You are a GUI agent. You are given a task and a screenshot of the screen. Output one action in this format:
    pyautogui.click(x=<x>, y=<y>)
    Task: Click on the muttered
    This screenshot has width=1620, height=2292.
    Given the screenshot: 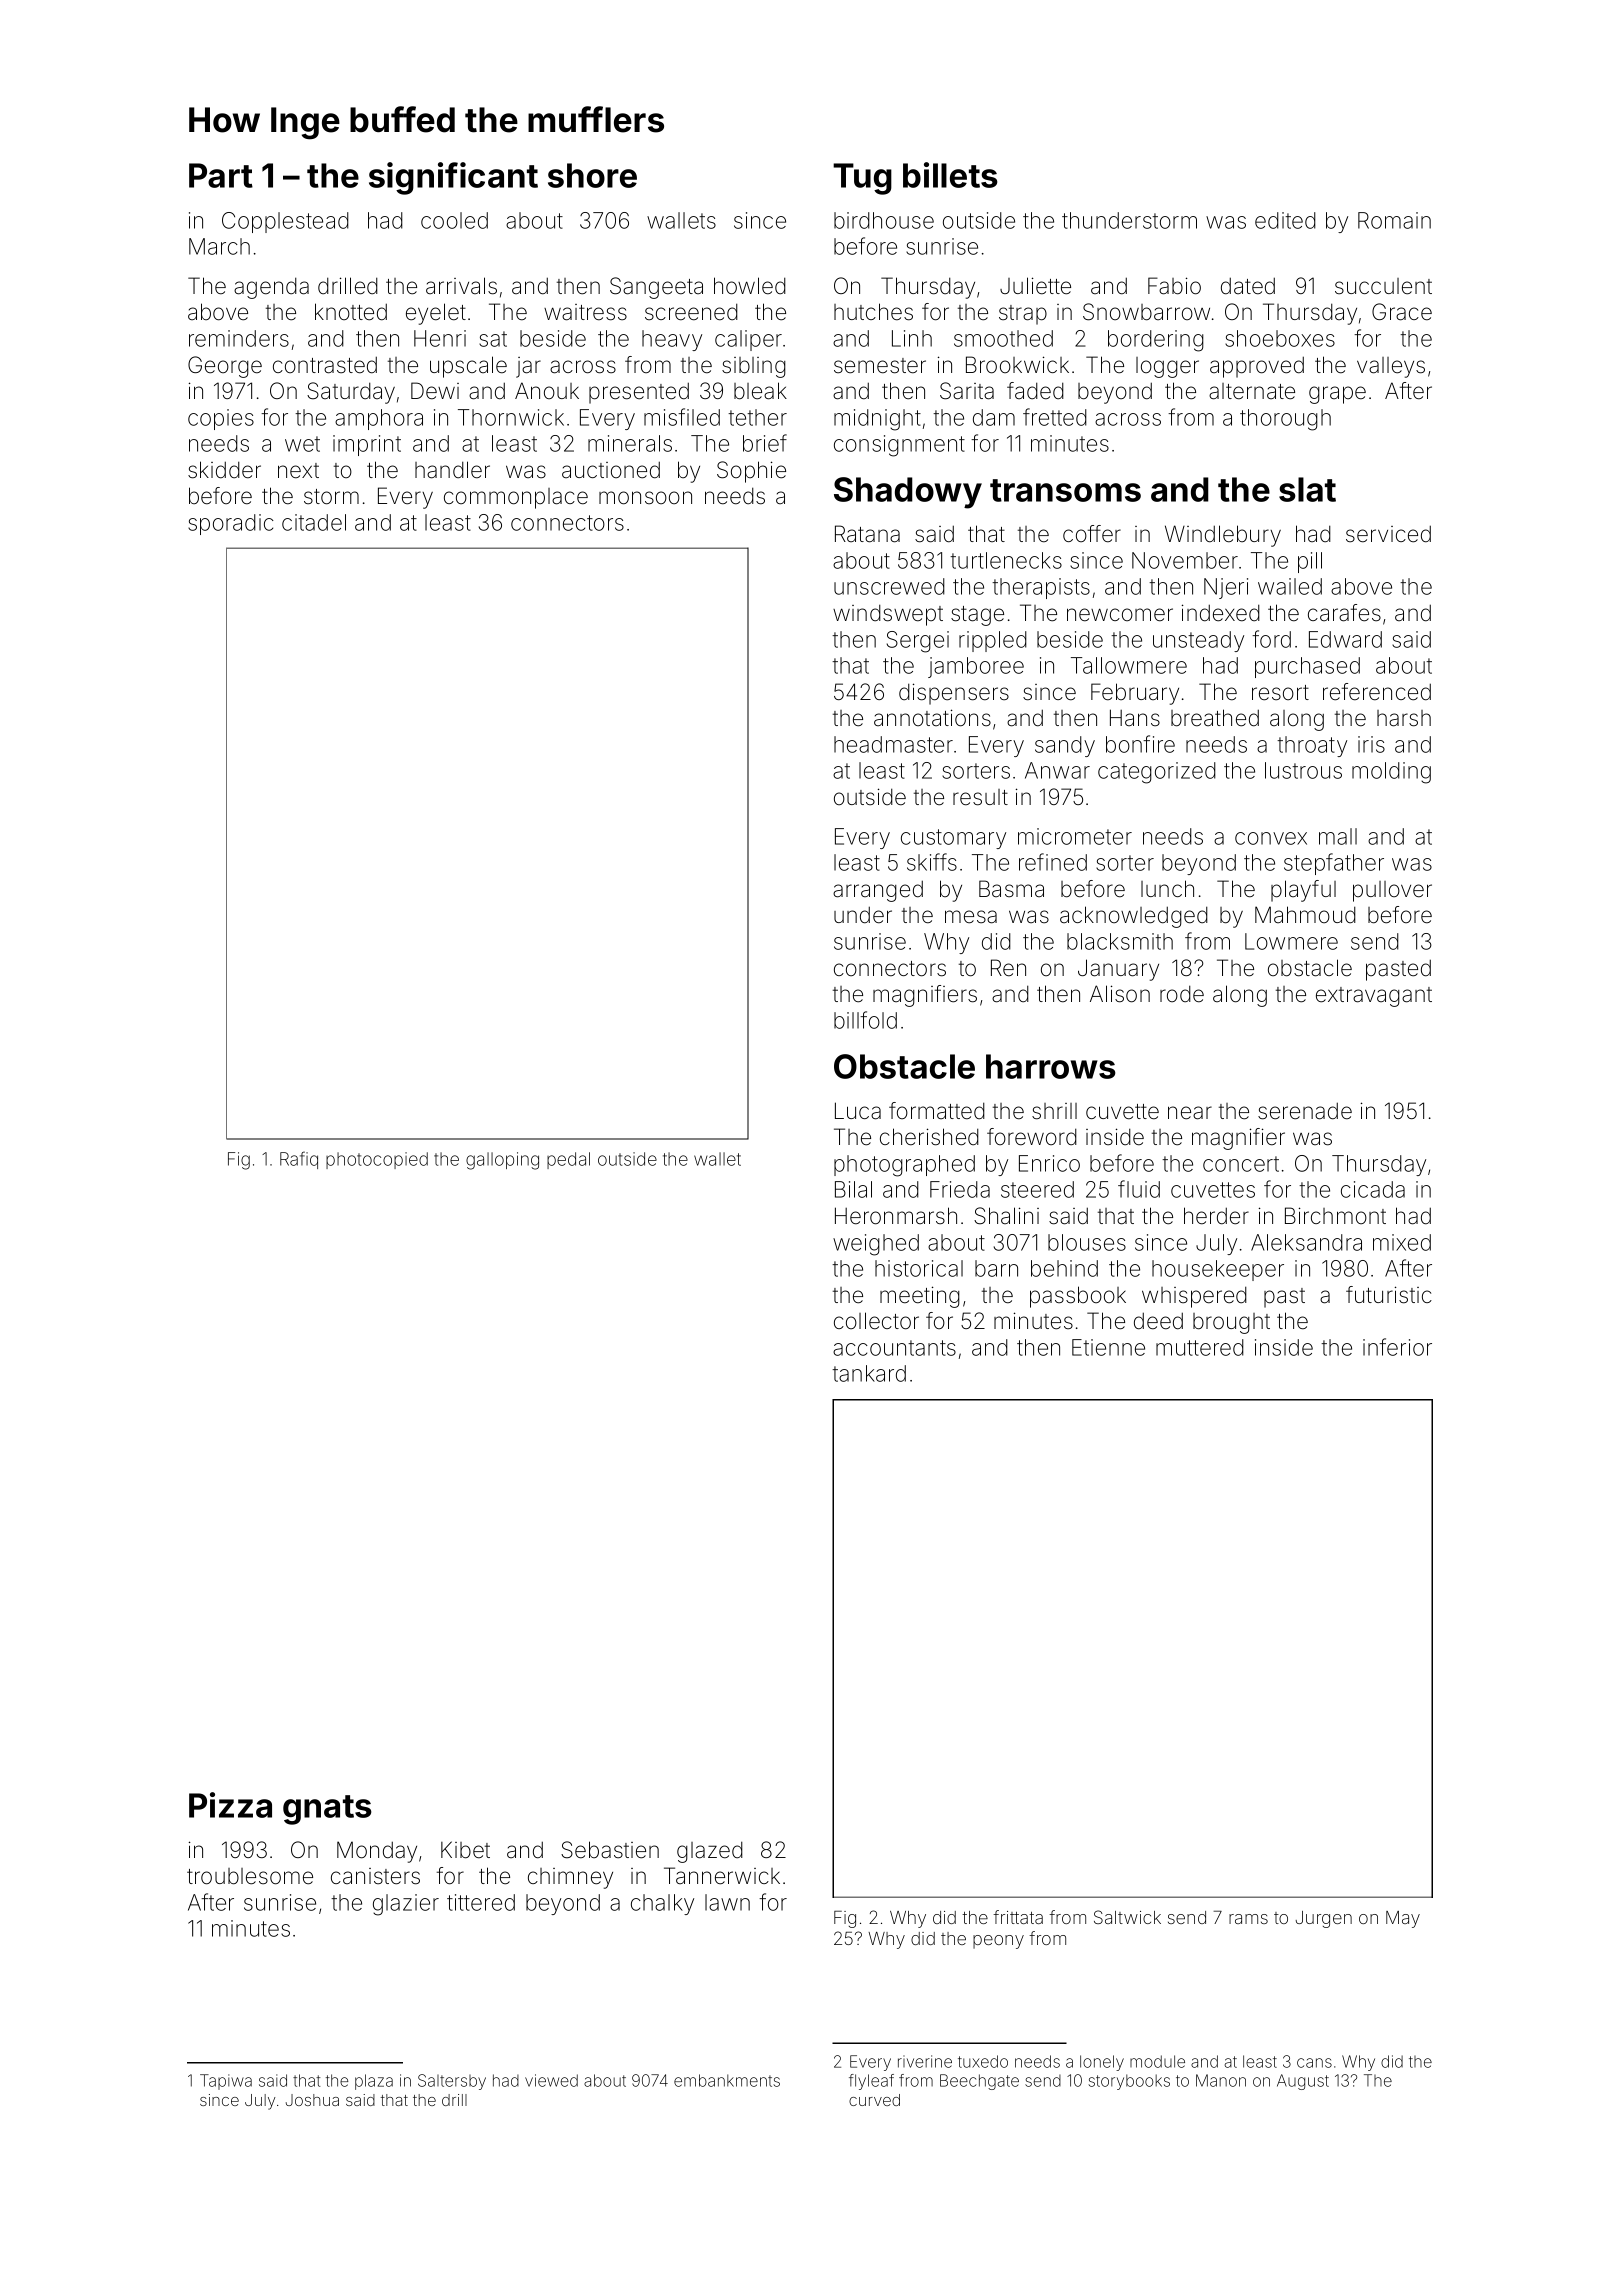 What is the action you would take?
    pyautogui.click(x=1200, y=1347)
